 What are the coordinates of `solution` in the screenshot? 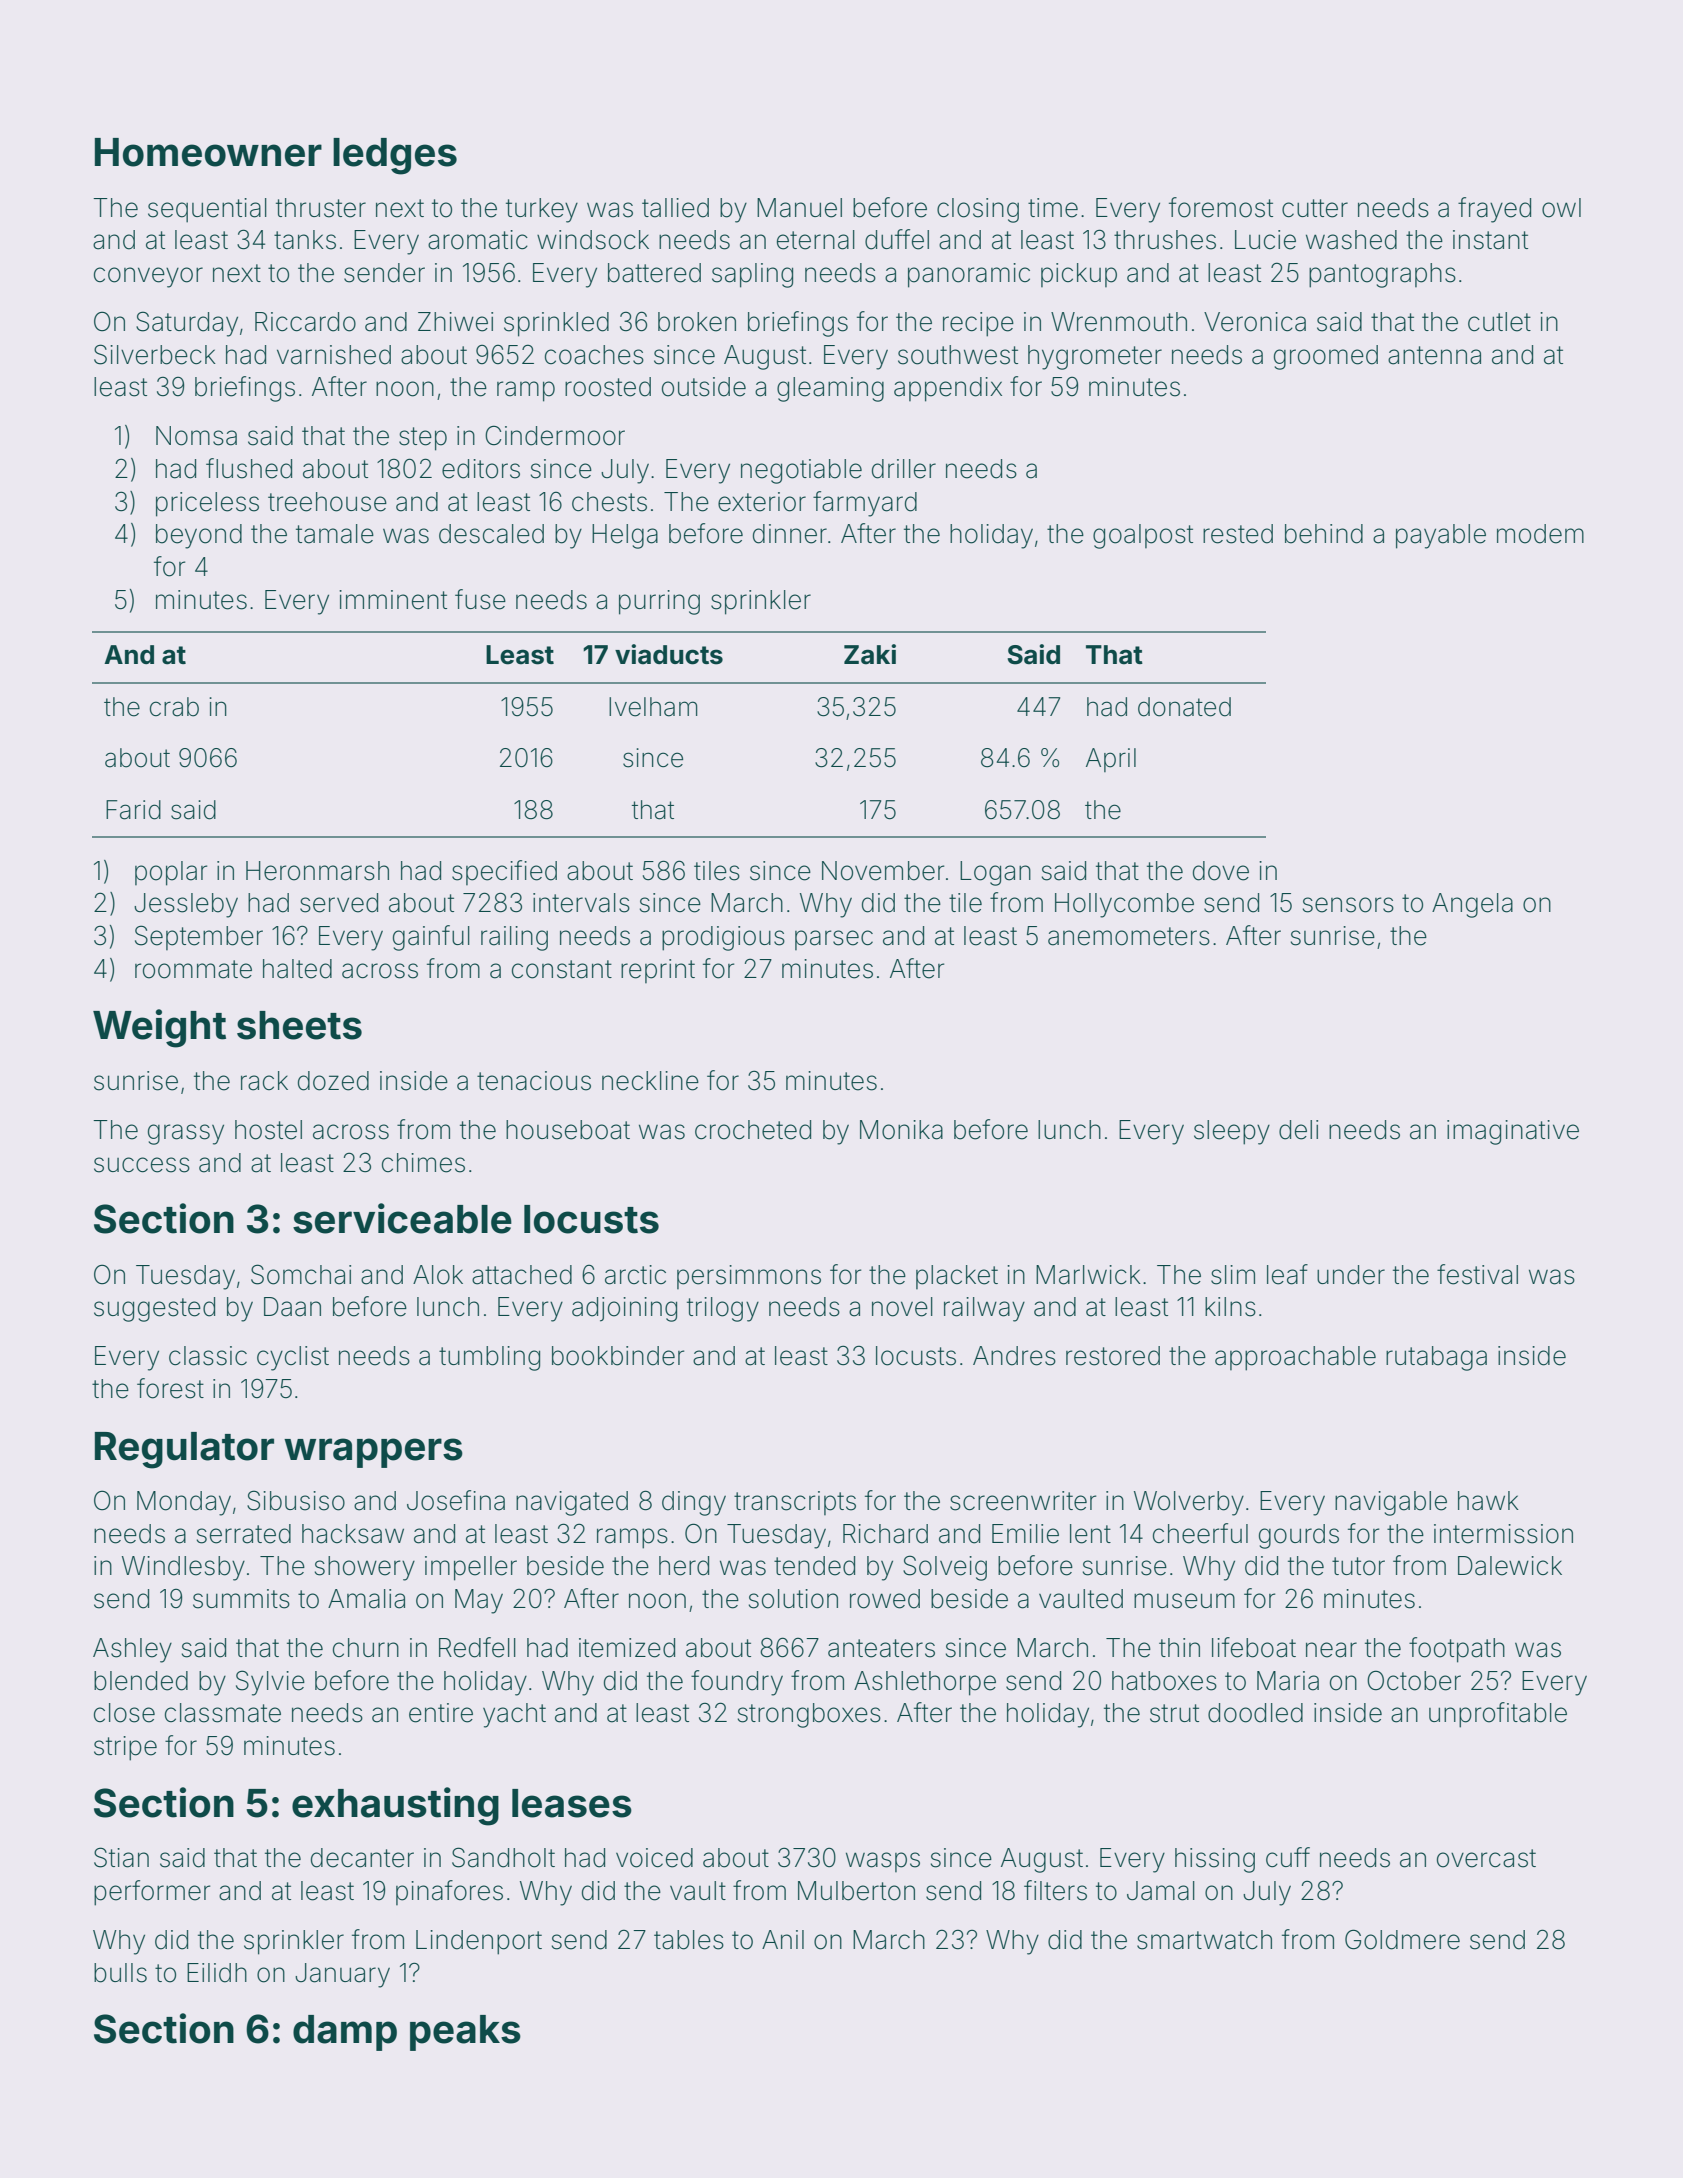 It's located at (793, 1599).
